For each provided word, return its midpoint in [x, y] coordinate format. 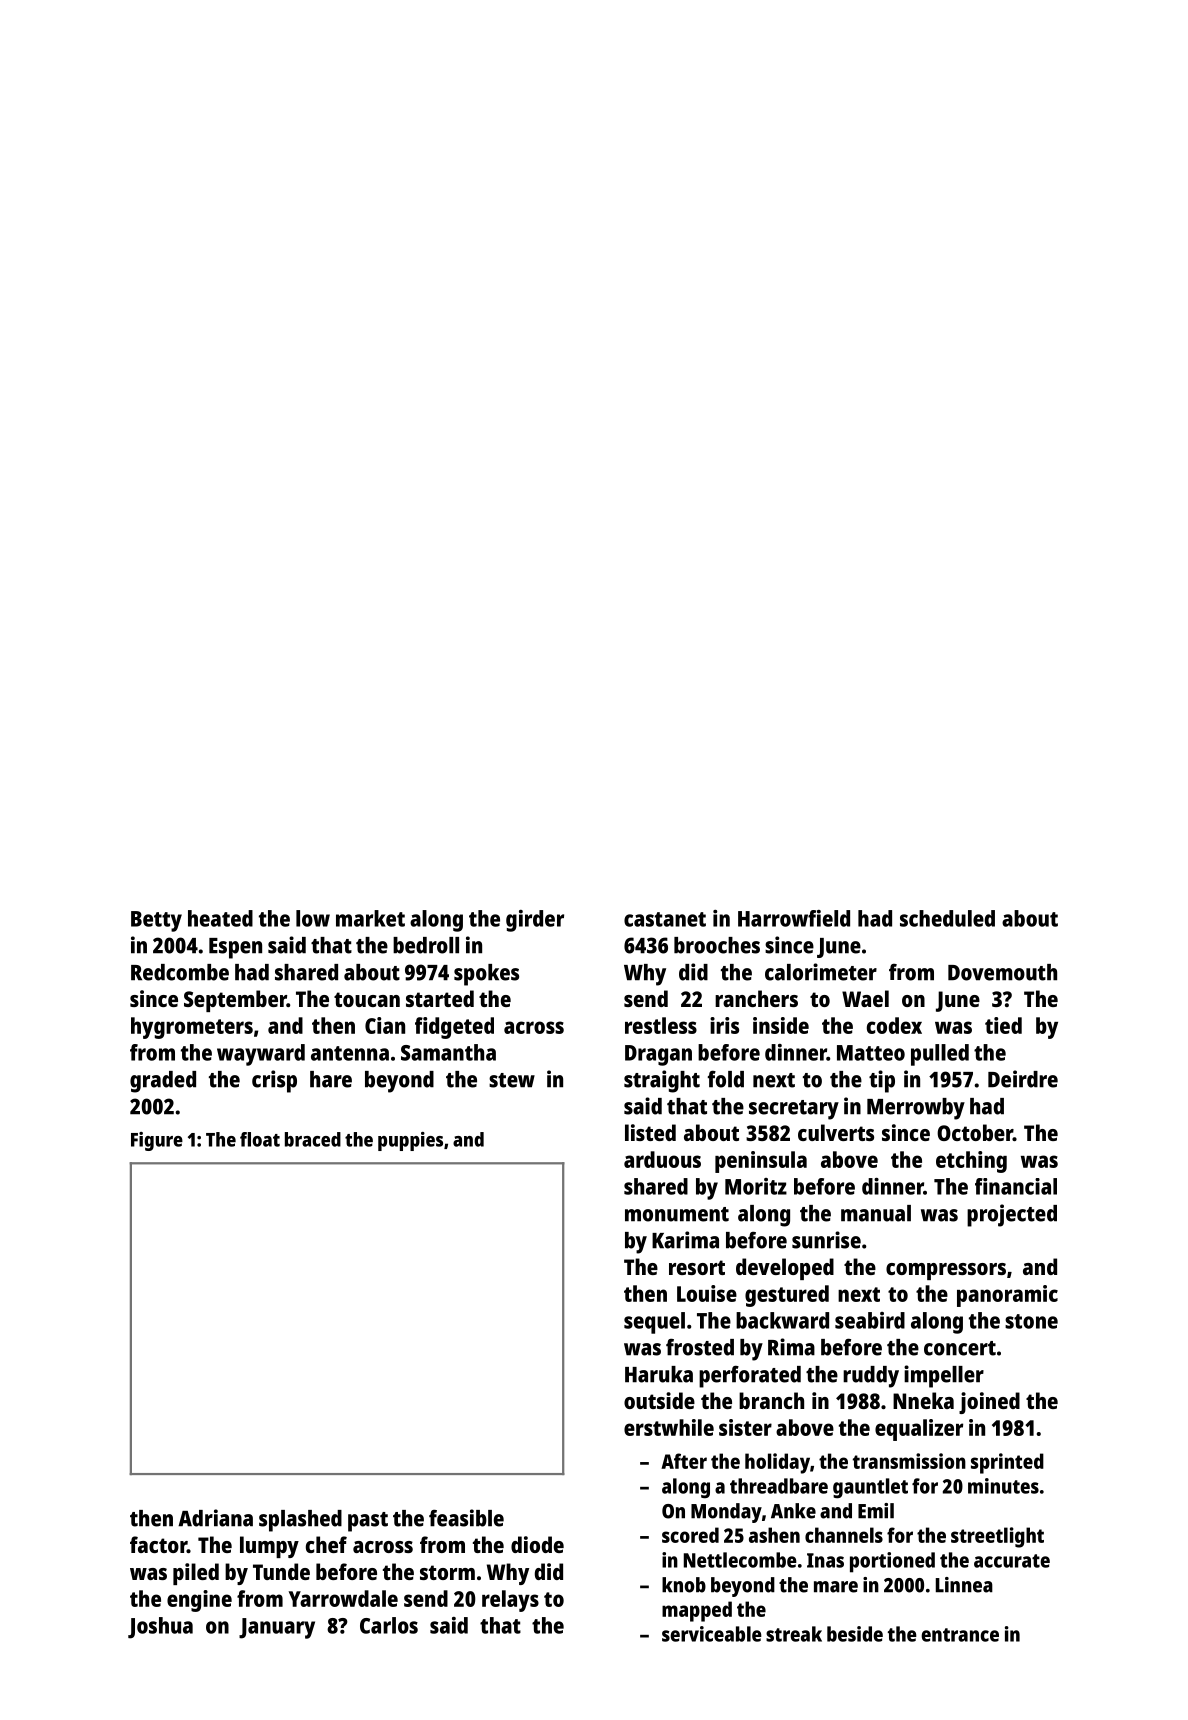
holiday [777, 1463]
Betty [156, 921]
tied [1003, 1025]
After [684, 1461]
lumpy [269, 1547]
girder [535, 921]
